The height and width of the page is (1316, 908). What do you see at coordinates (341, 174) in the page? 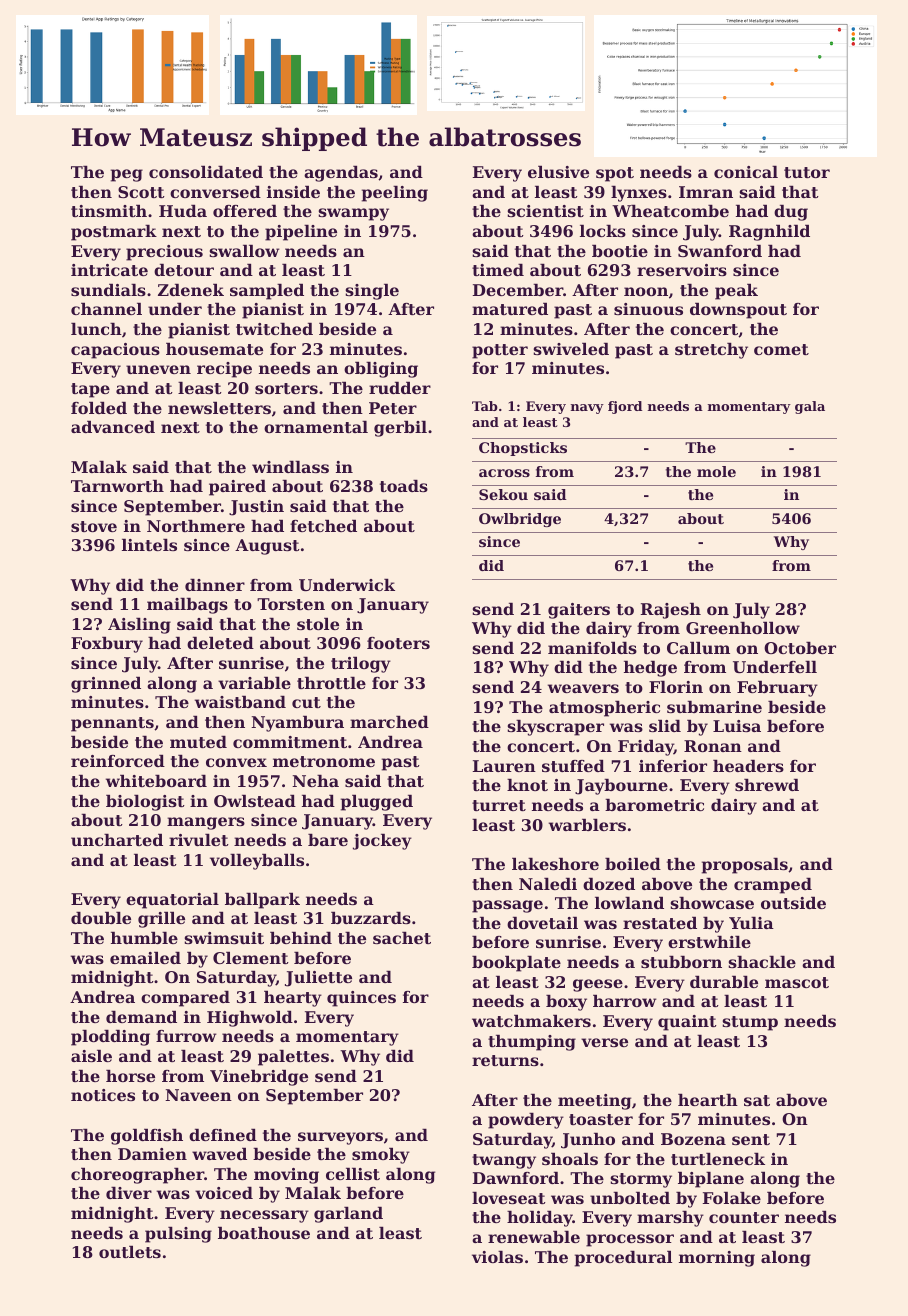
I see `agendas` at bounding box center [341, 174].
